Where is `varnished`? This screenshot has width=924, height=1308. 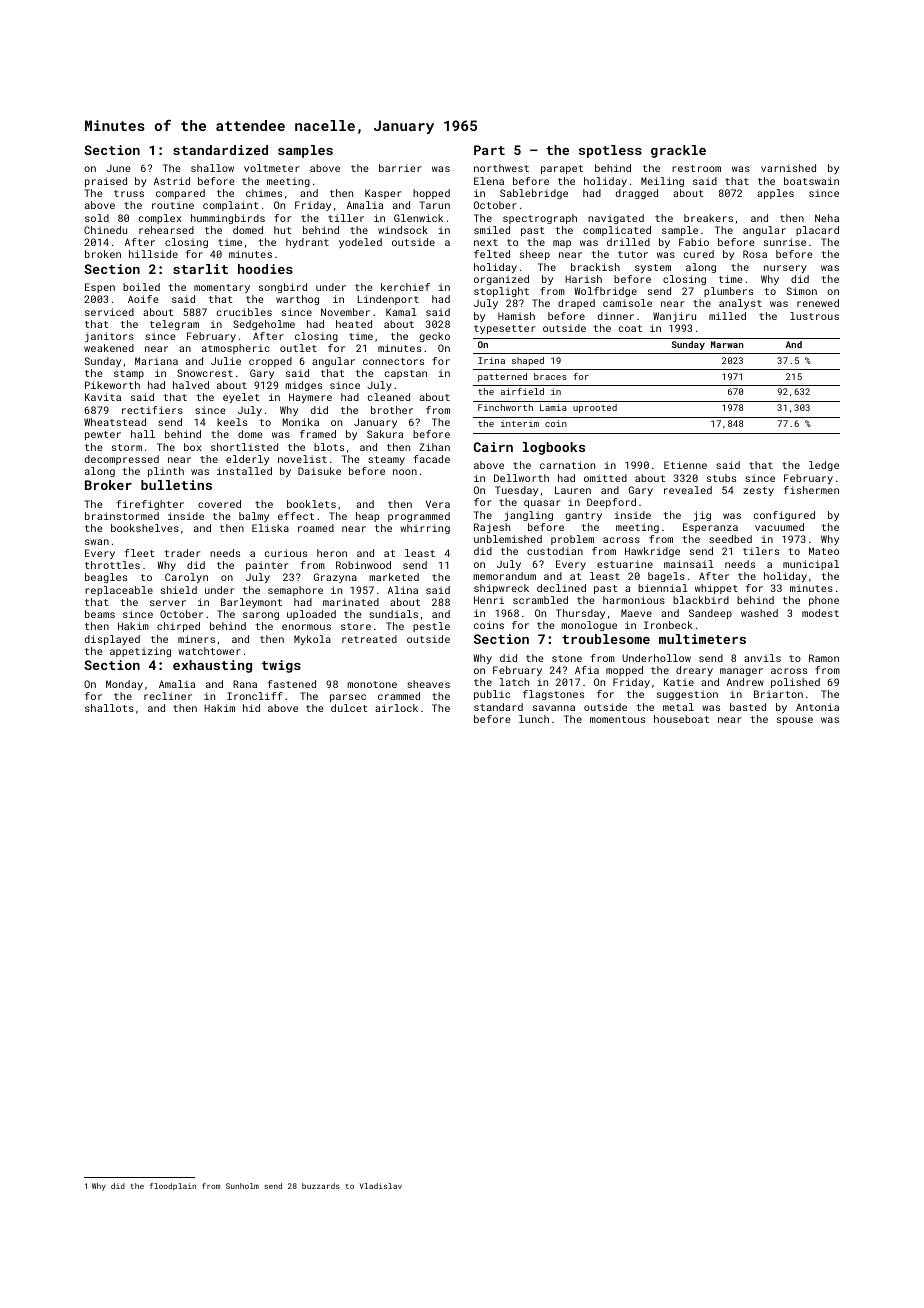 varnished is located at coordinates (788, 168).
